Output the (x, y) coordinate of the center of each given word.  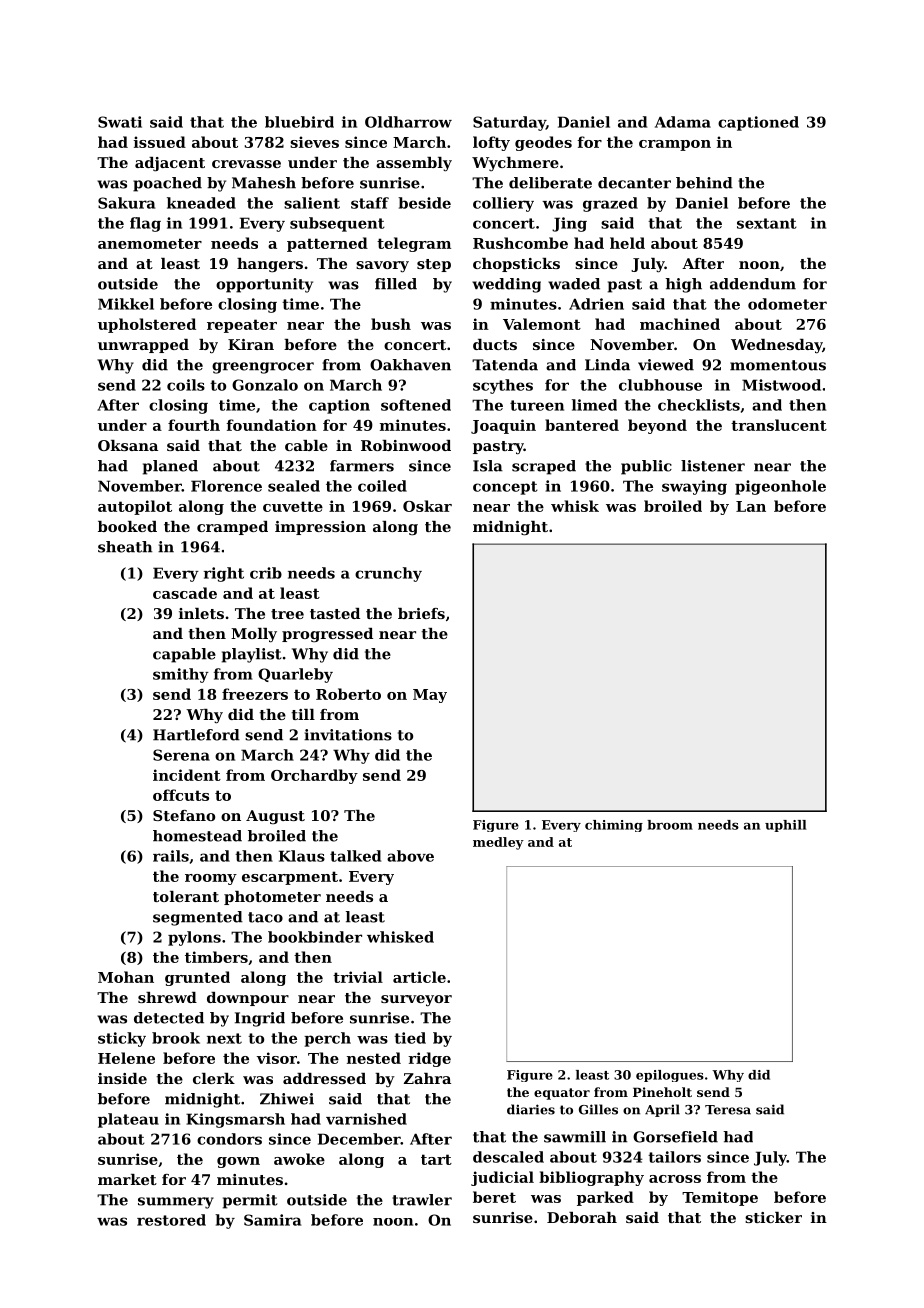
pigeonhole (780, 487)
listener (713, 466)
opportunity (264, 285)
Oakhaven (410, 365)
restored (171, 1220)
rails (171, 856)
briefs (421, 613)
